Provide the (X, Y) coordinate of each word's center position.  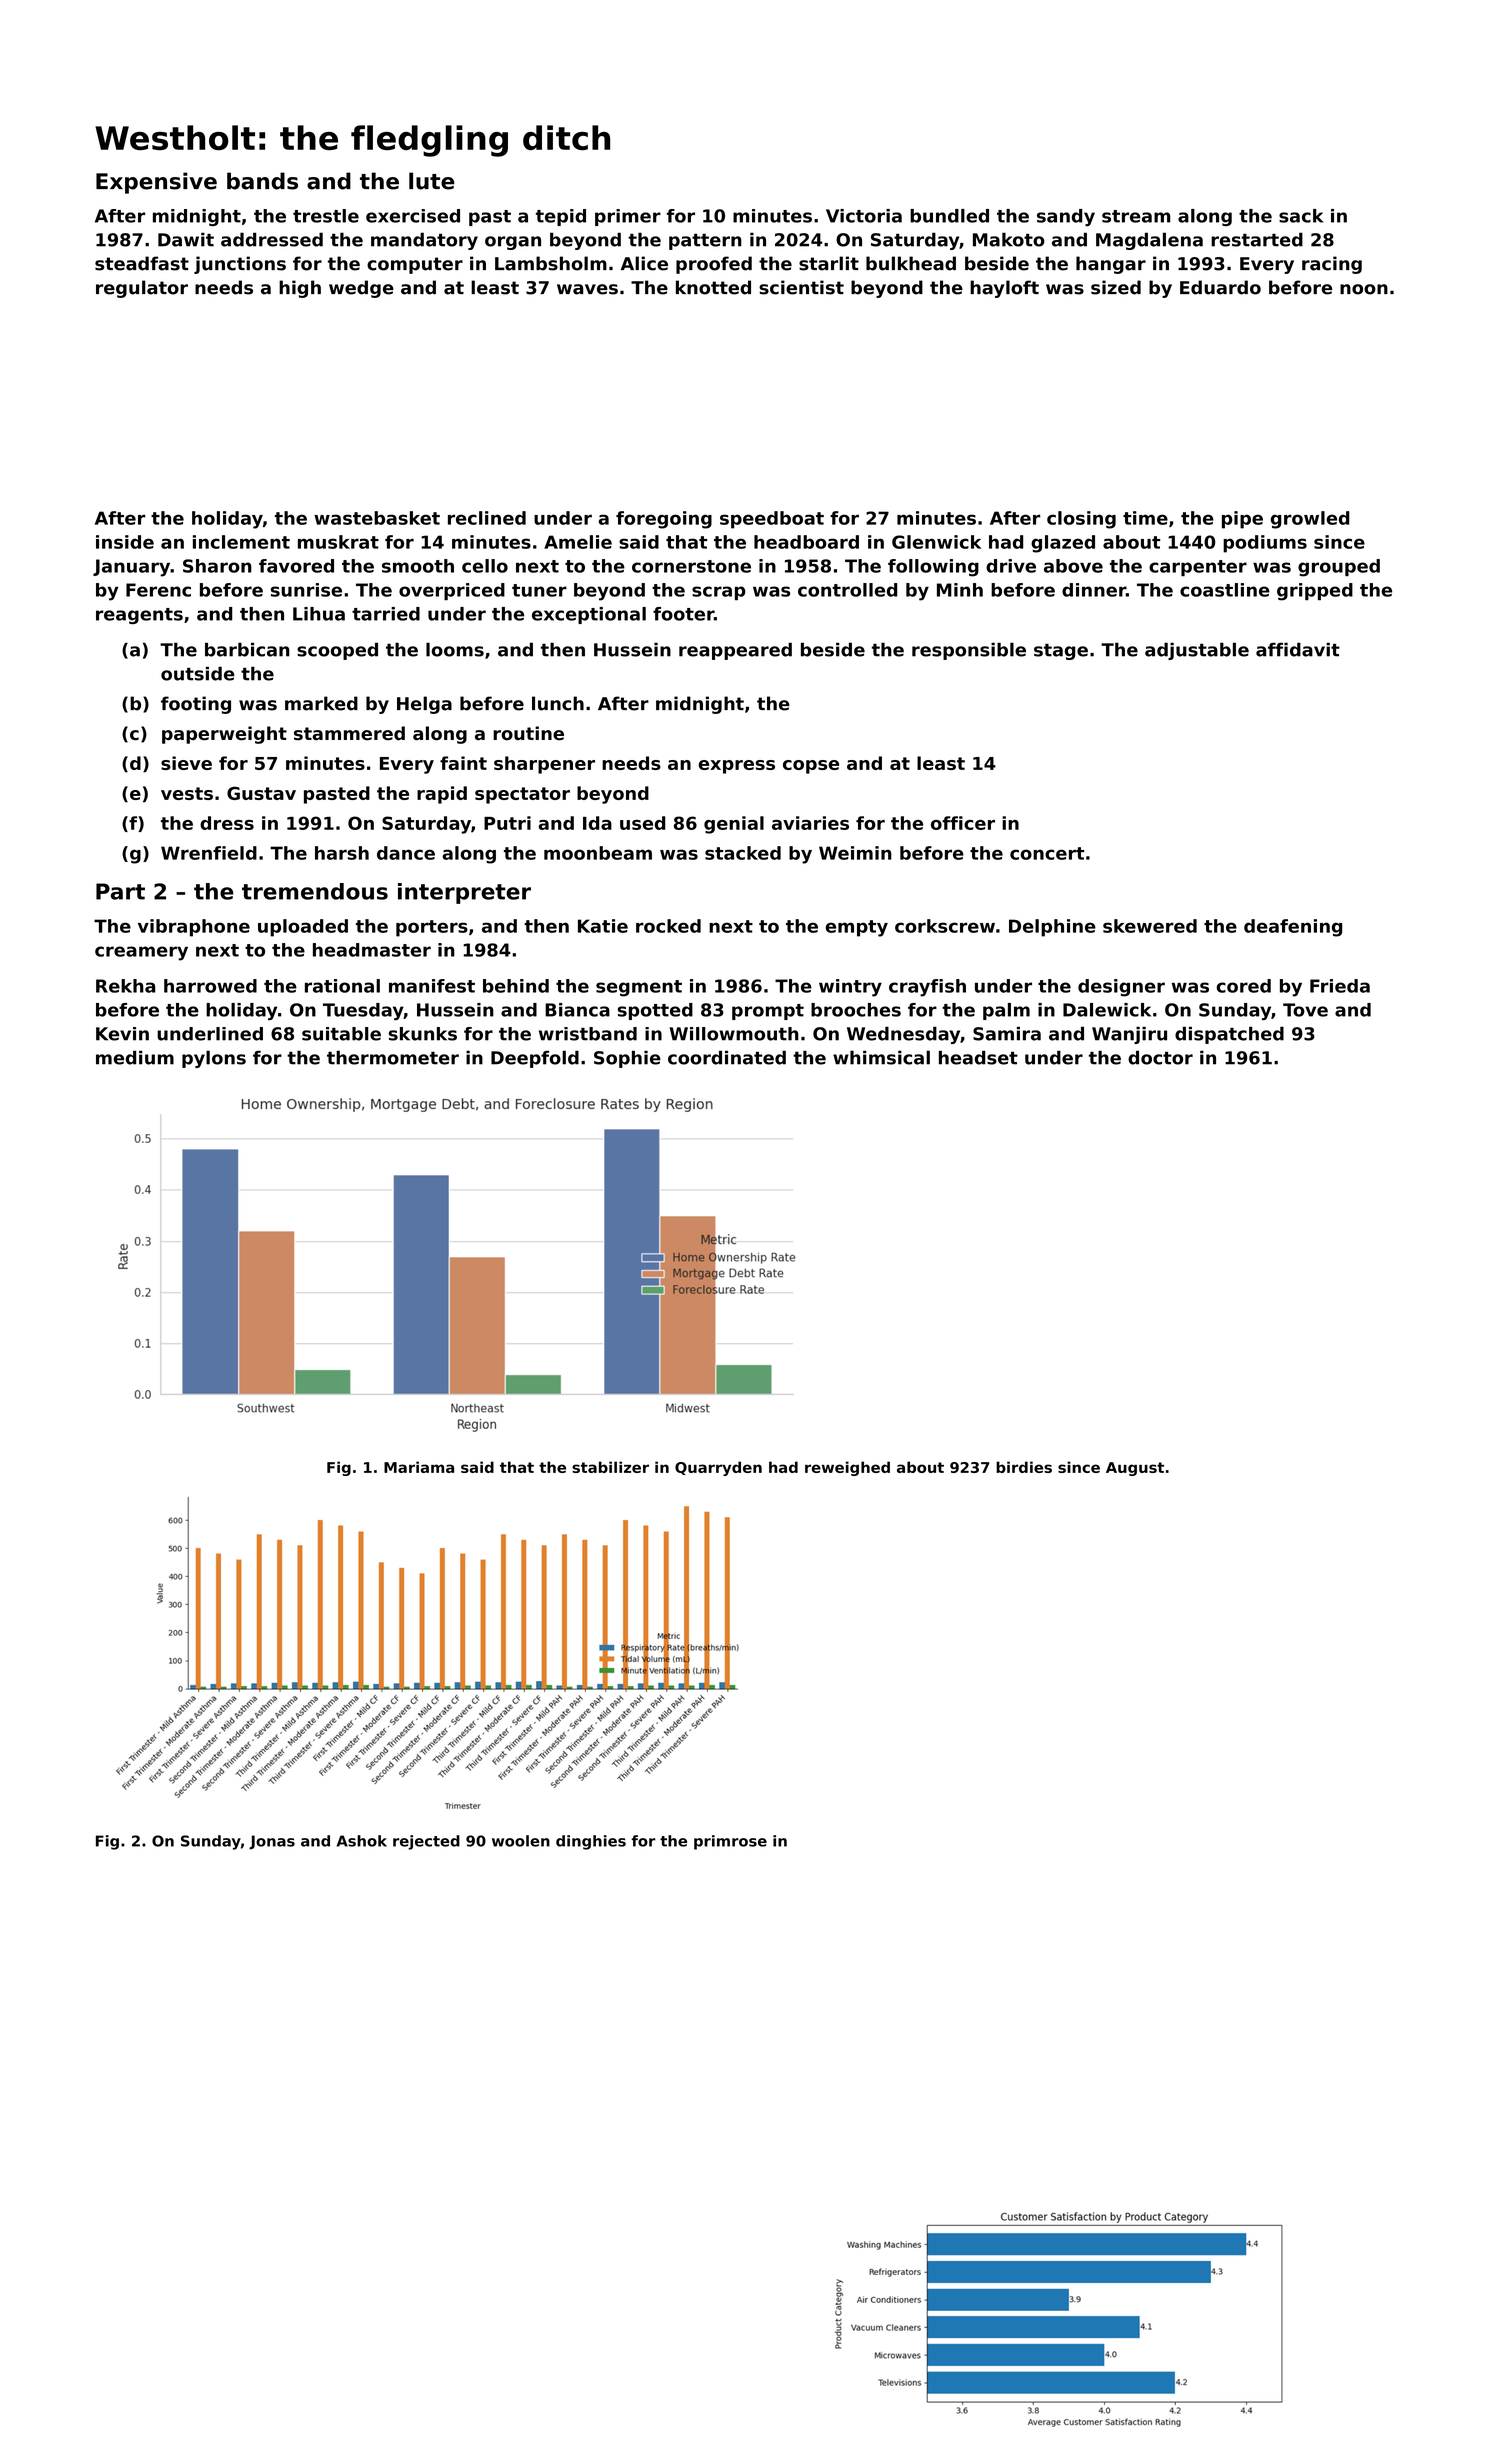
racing (1332, 265)
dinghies (591, 1842)
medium (135, 1058)
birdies (1024, 1467)
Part (120, 891)
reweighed (847, 1468)
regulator (142, 289)
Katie (603, 926)
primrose (730, 1842)
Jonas (272, 1842)
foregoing (664, 520)
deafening (1293, 928)
